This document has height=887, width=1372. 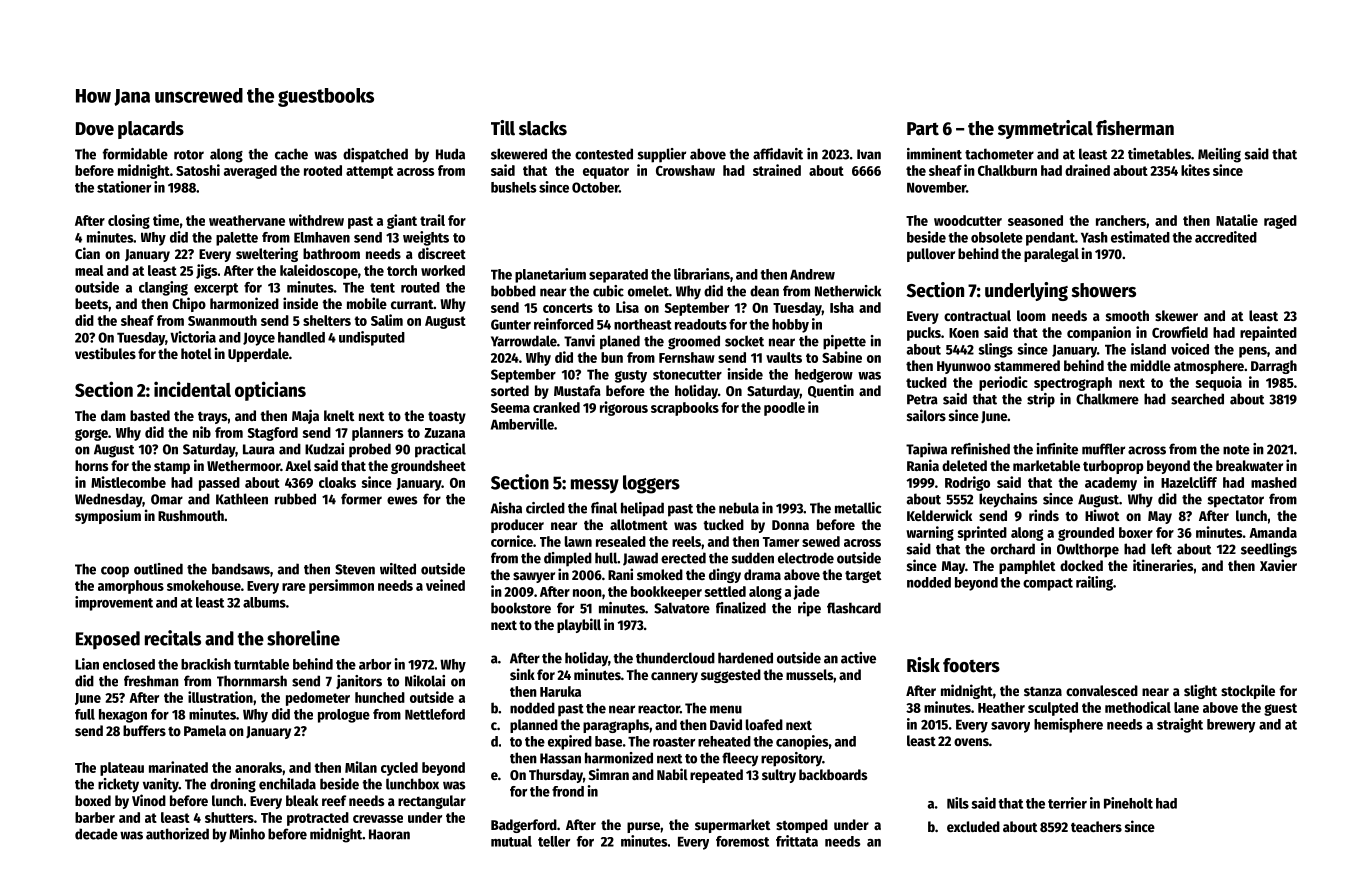 What do you see at coordinates (447, 417) in the document?
I see `toasty` at bounding box center [447, 417].
